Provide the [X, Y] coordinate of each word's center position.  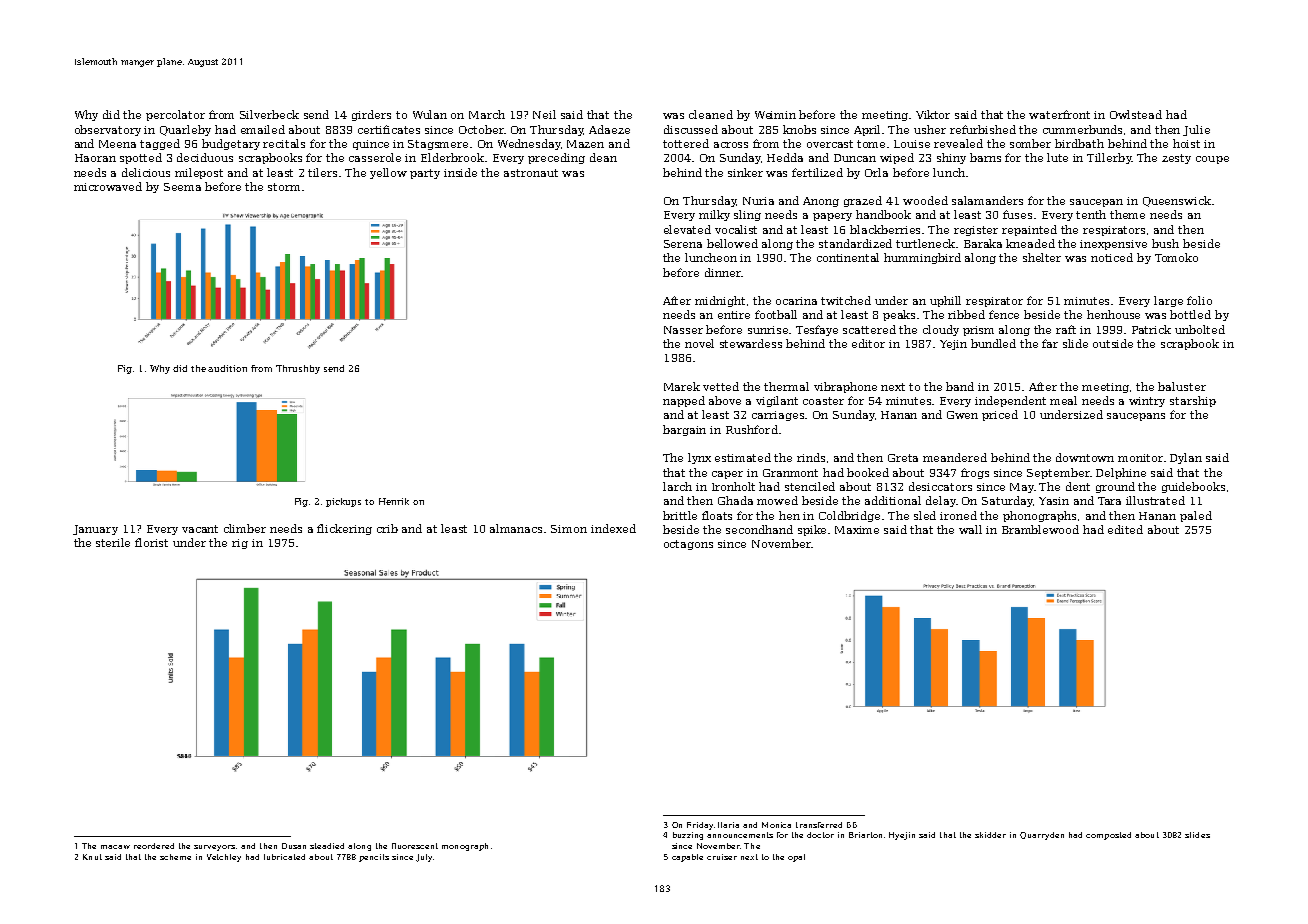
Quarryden [1042, 836]
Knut [92, 857]
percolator [175, 115]
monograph [465, 847]
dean [603, 157]
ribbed [966, 314]
